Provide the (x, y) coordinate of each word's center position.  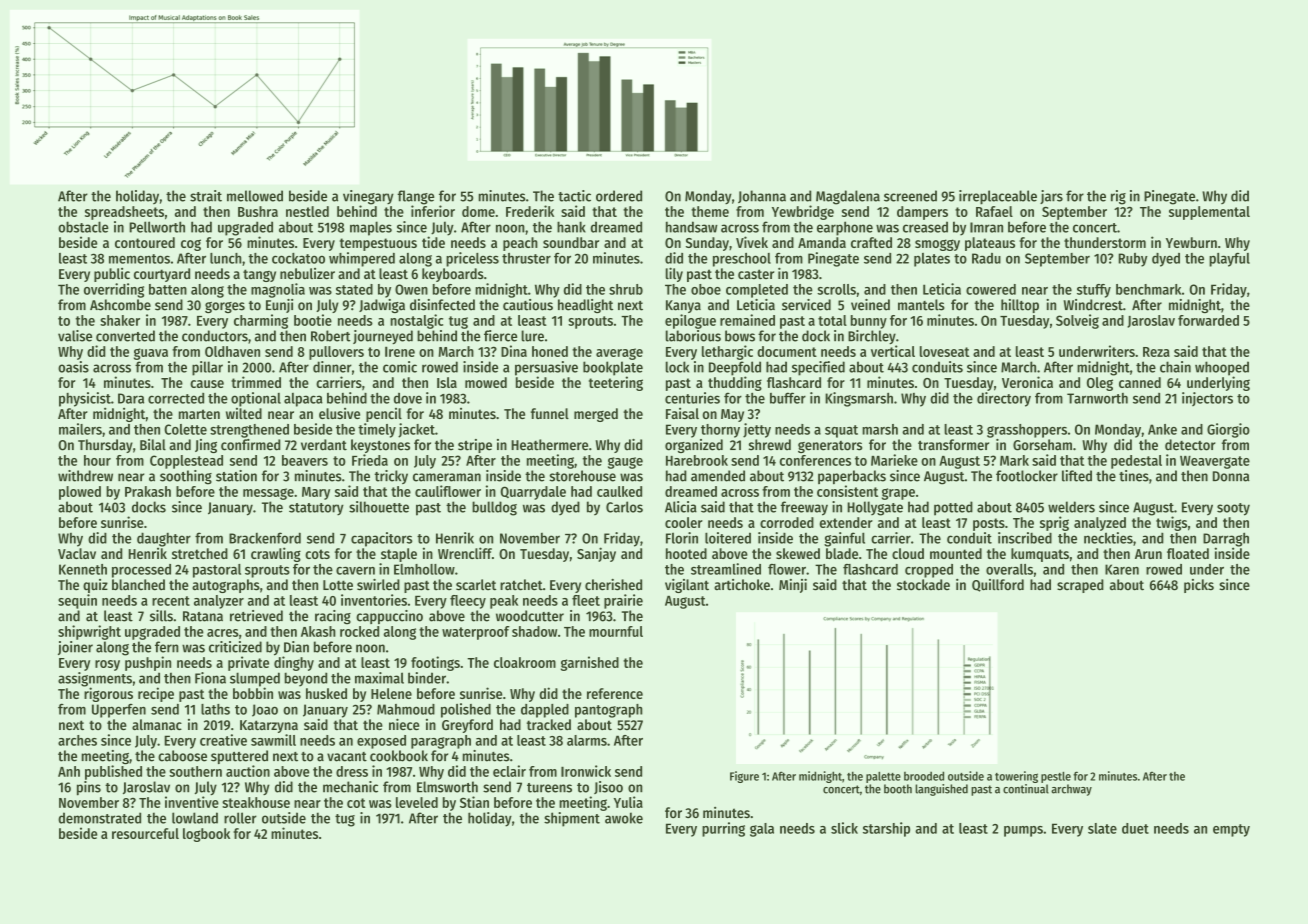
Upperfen (119, 710)
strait (206, 196)
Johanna (762, 196)
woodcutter (530, 616)
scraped (1080, 586)
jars (1051, 197)
